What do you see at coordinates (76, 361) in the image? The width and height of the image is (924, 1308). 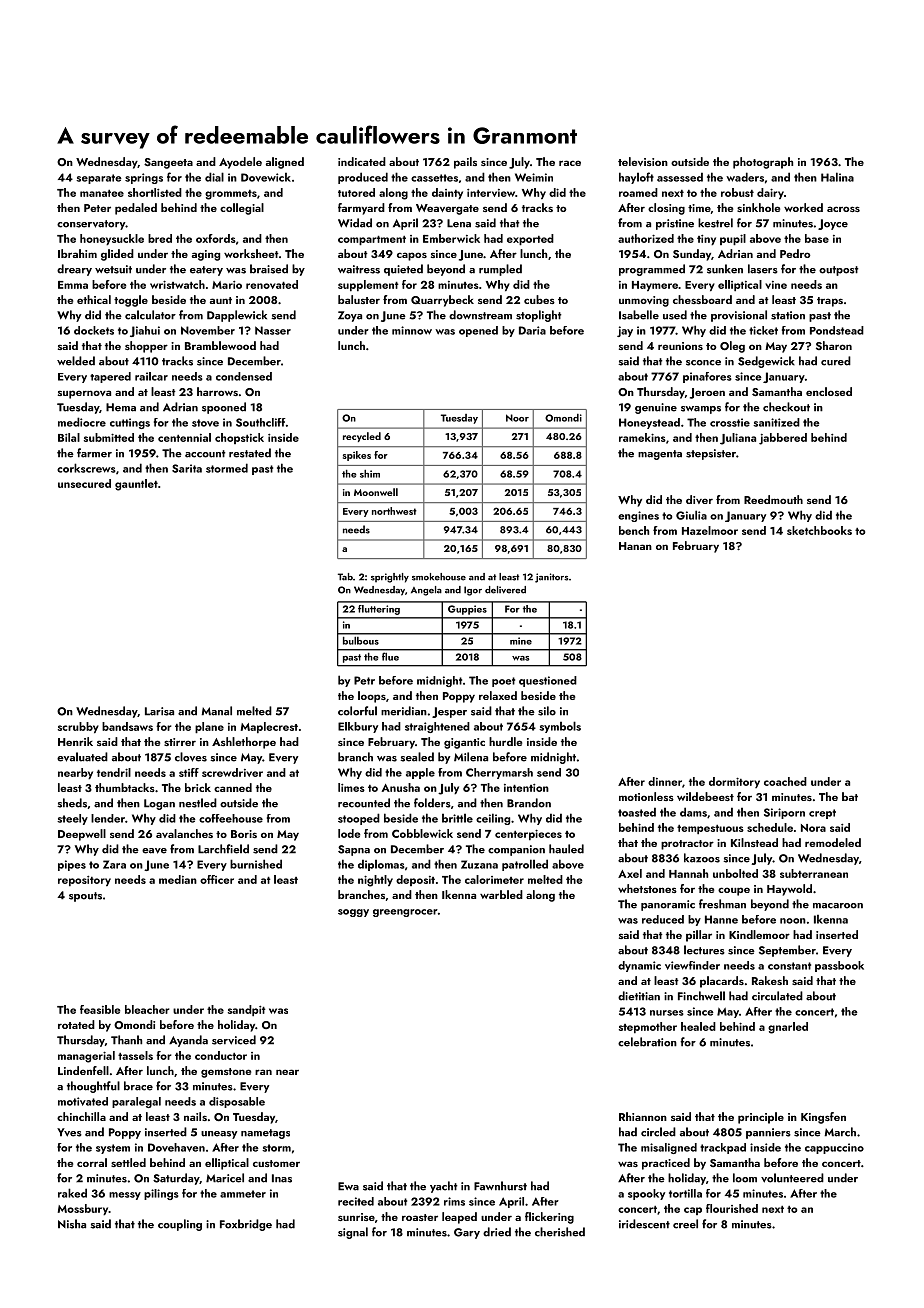 I see `welded` at bounding box center [76, 361].
